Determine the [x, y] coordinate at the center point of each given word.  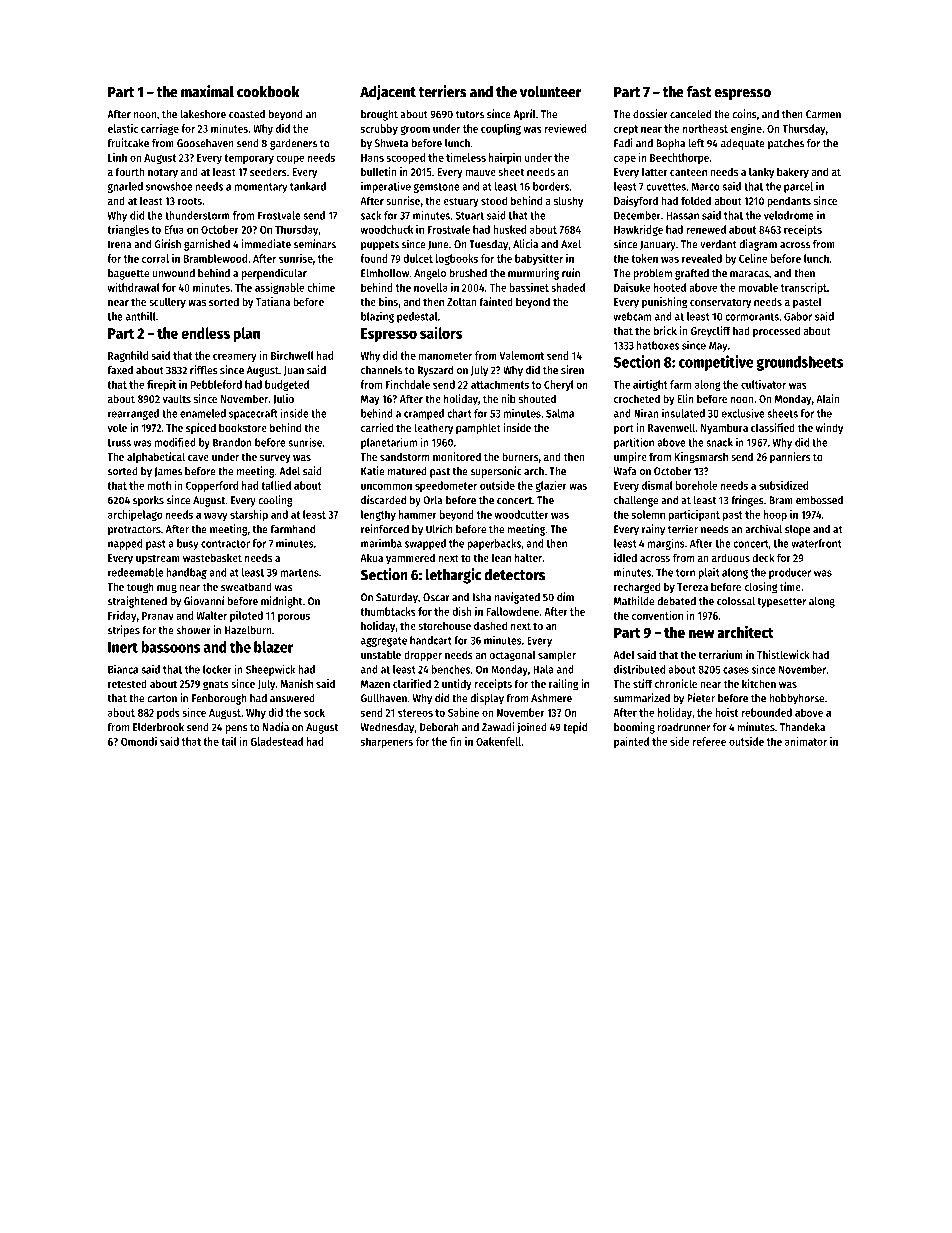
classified [773, 427]
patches [786, 144]
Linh [117, 157]
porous [294, 617]
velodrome [789, 215]
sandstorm [404, 456]
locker [217, 669]
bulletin [378, 171]
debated [676, 601]
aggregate [384, 642]
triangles [128, 230]
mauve [480, 173]
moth [159, 485]
